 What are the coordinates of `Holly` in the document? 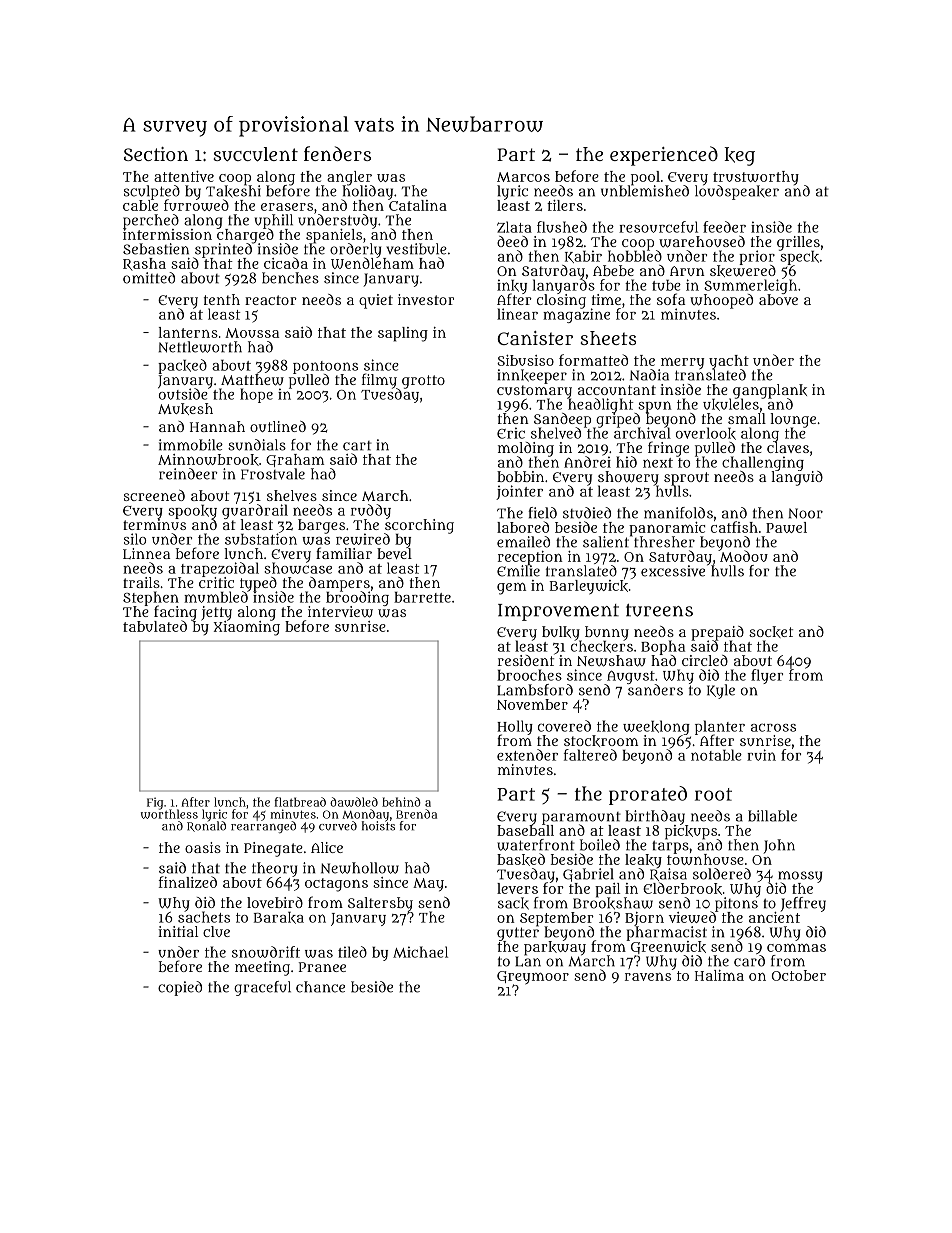 It's located at (515, 727).
